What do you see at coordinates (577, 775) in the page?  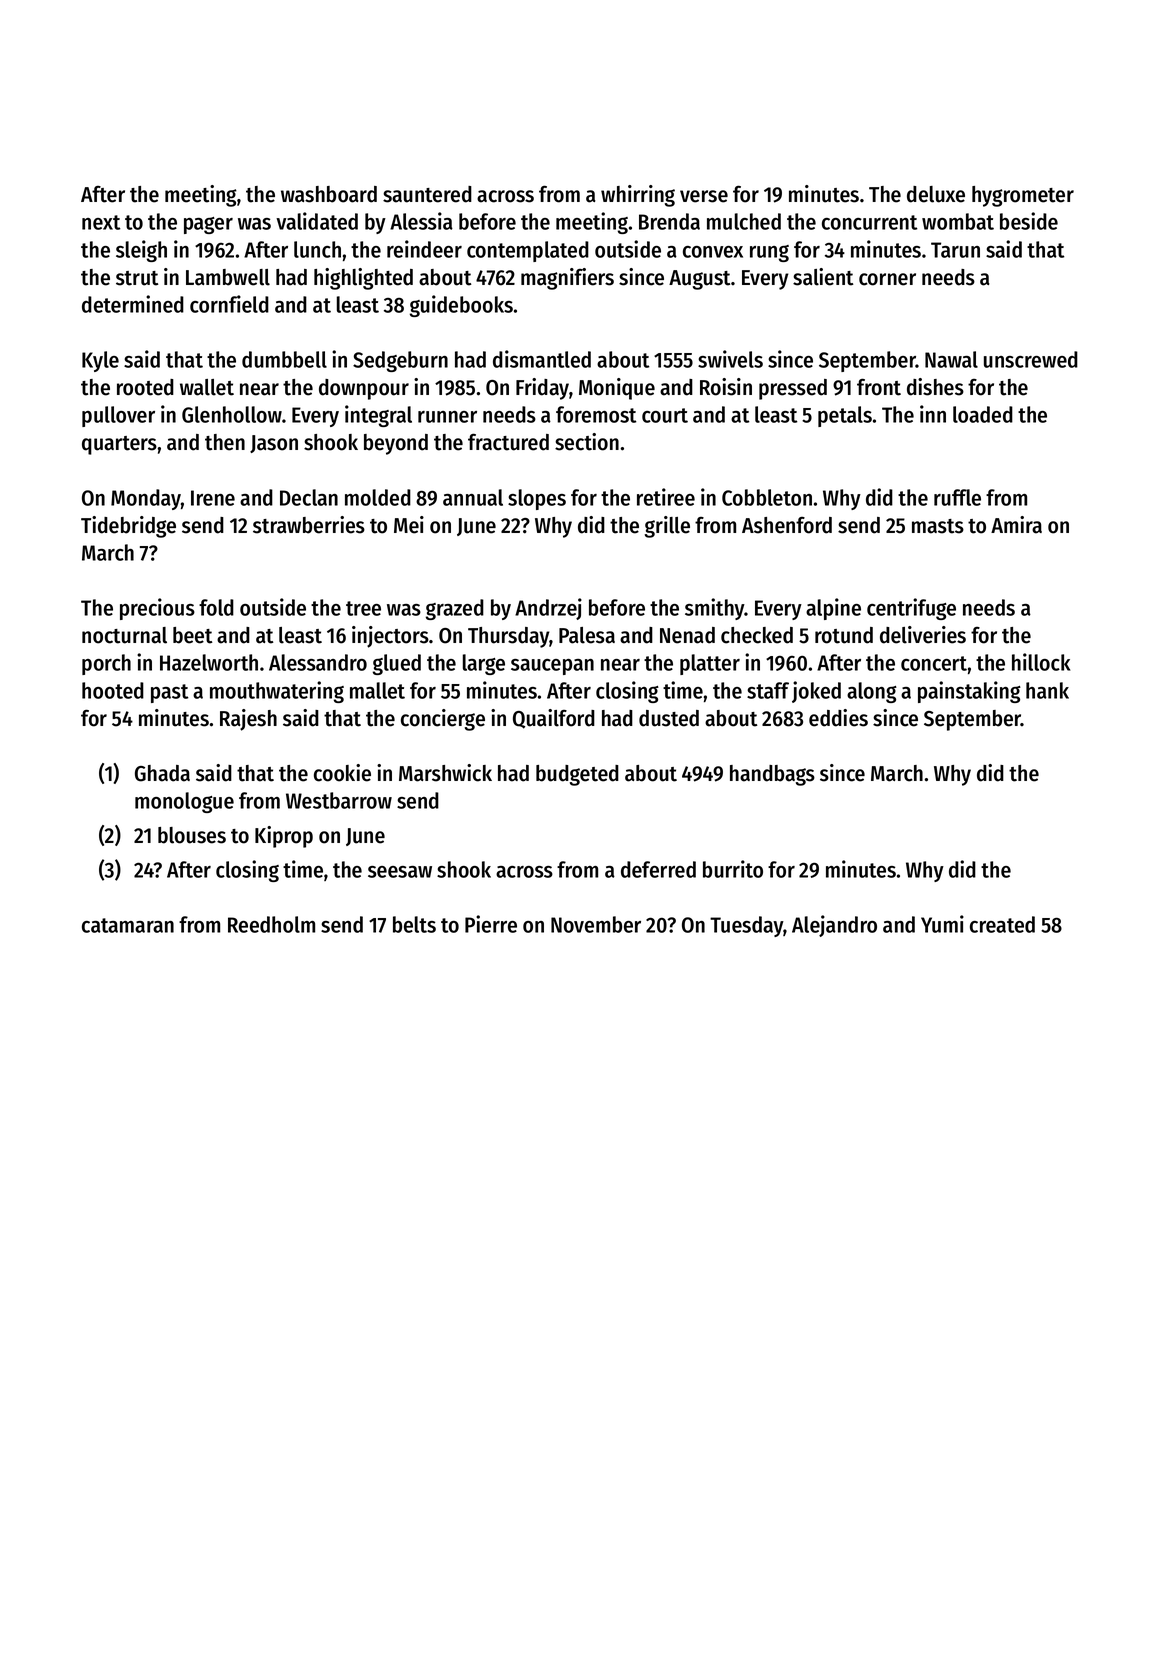 I see `budgeted` at bounding box center [577, 775].
